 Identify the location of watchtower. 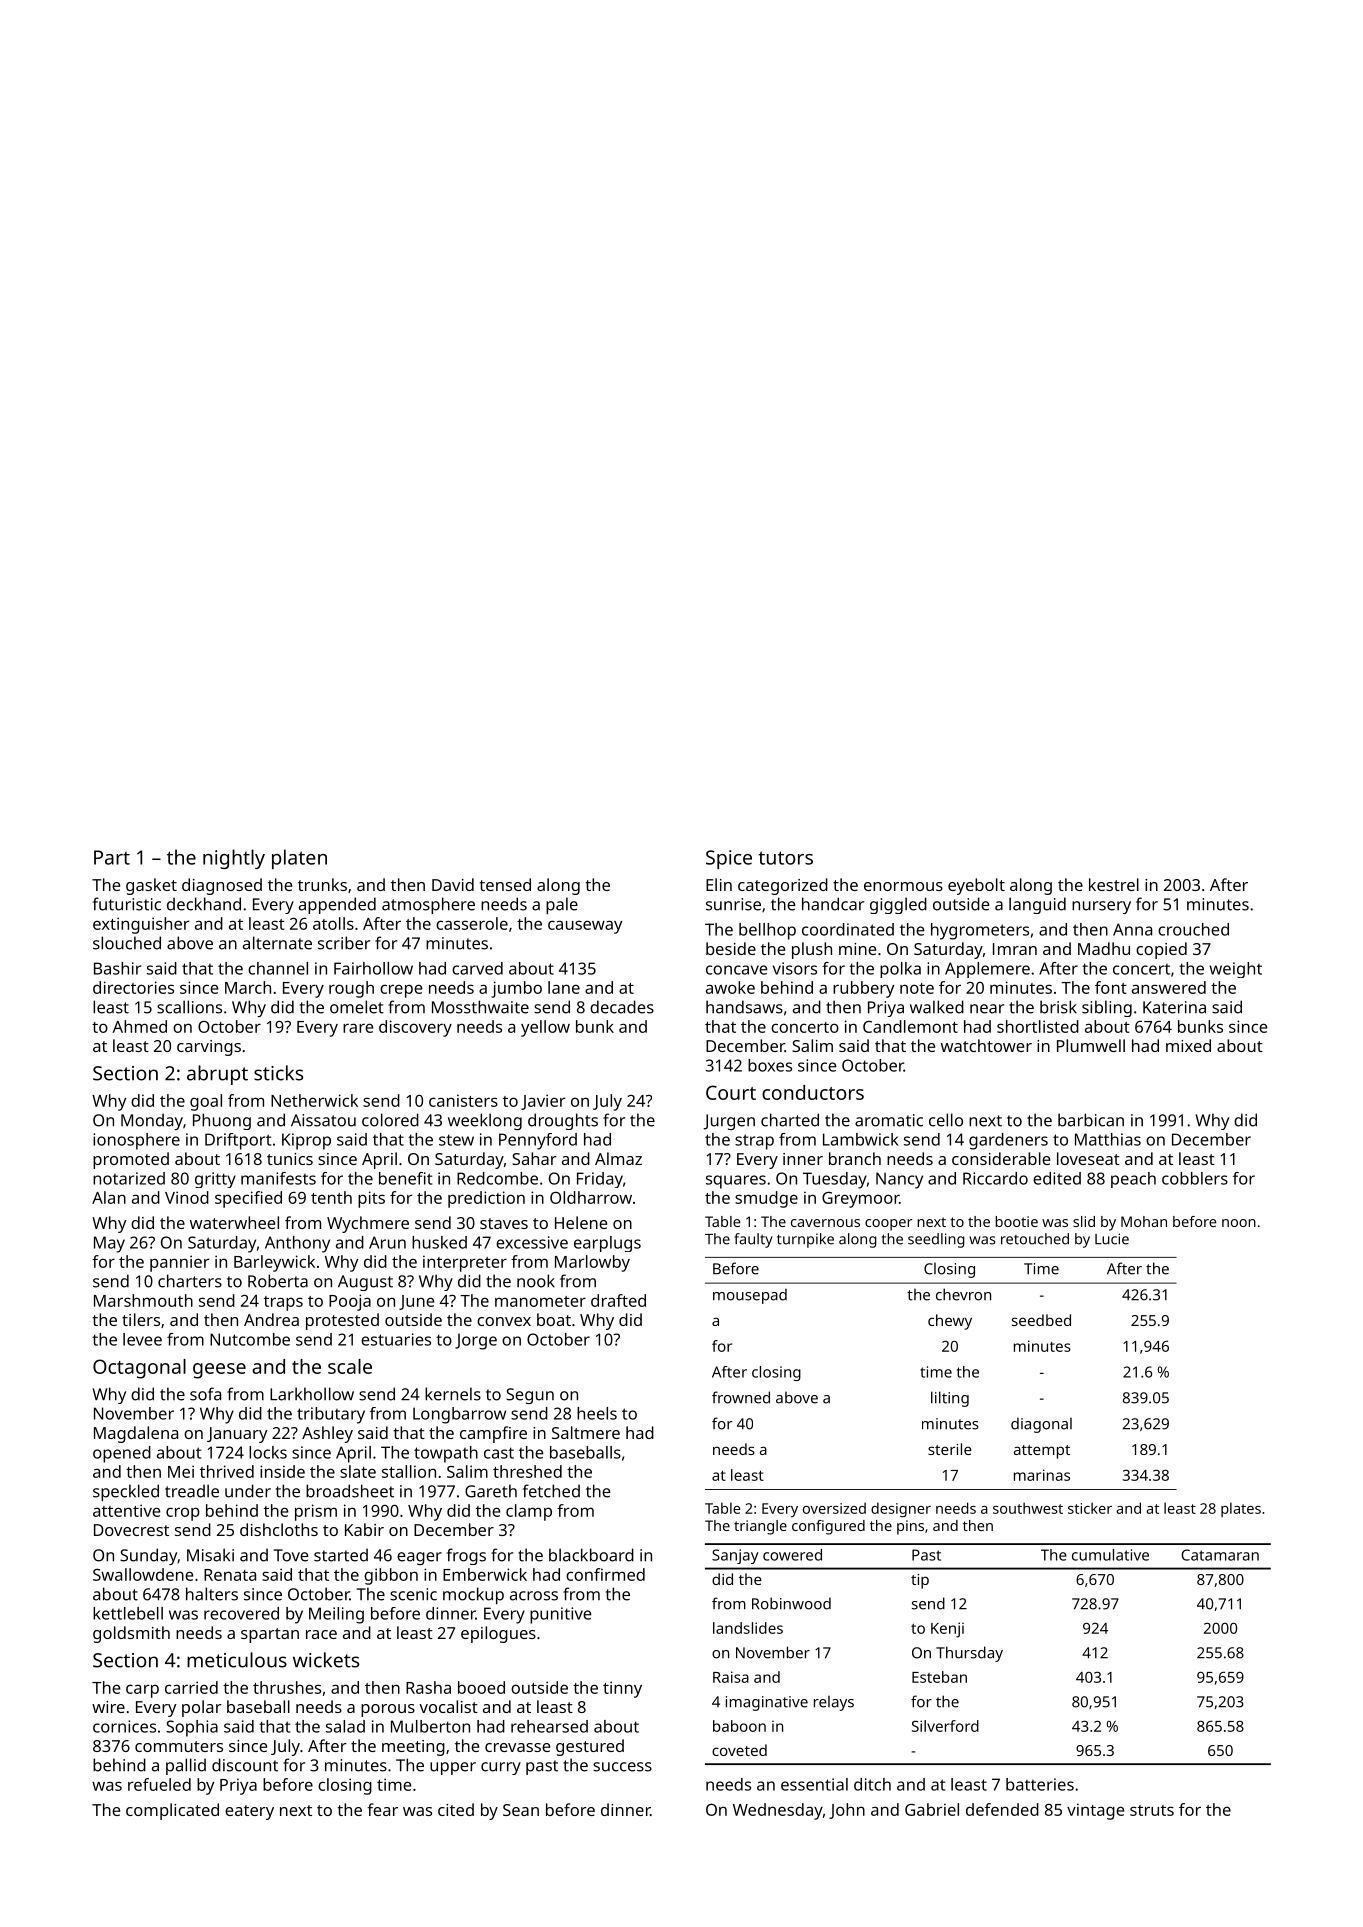
(986, 1045).
